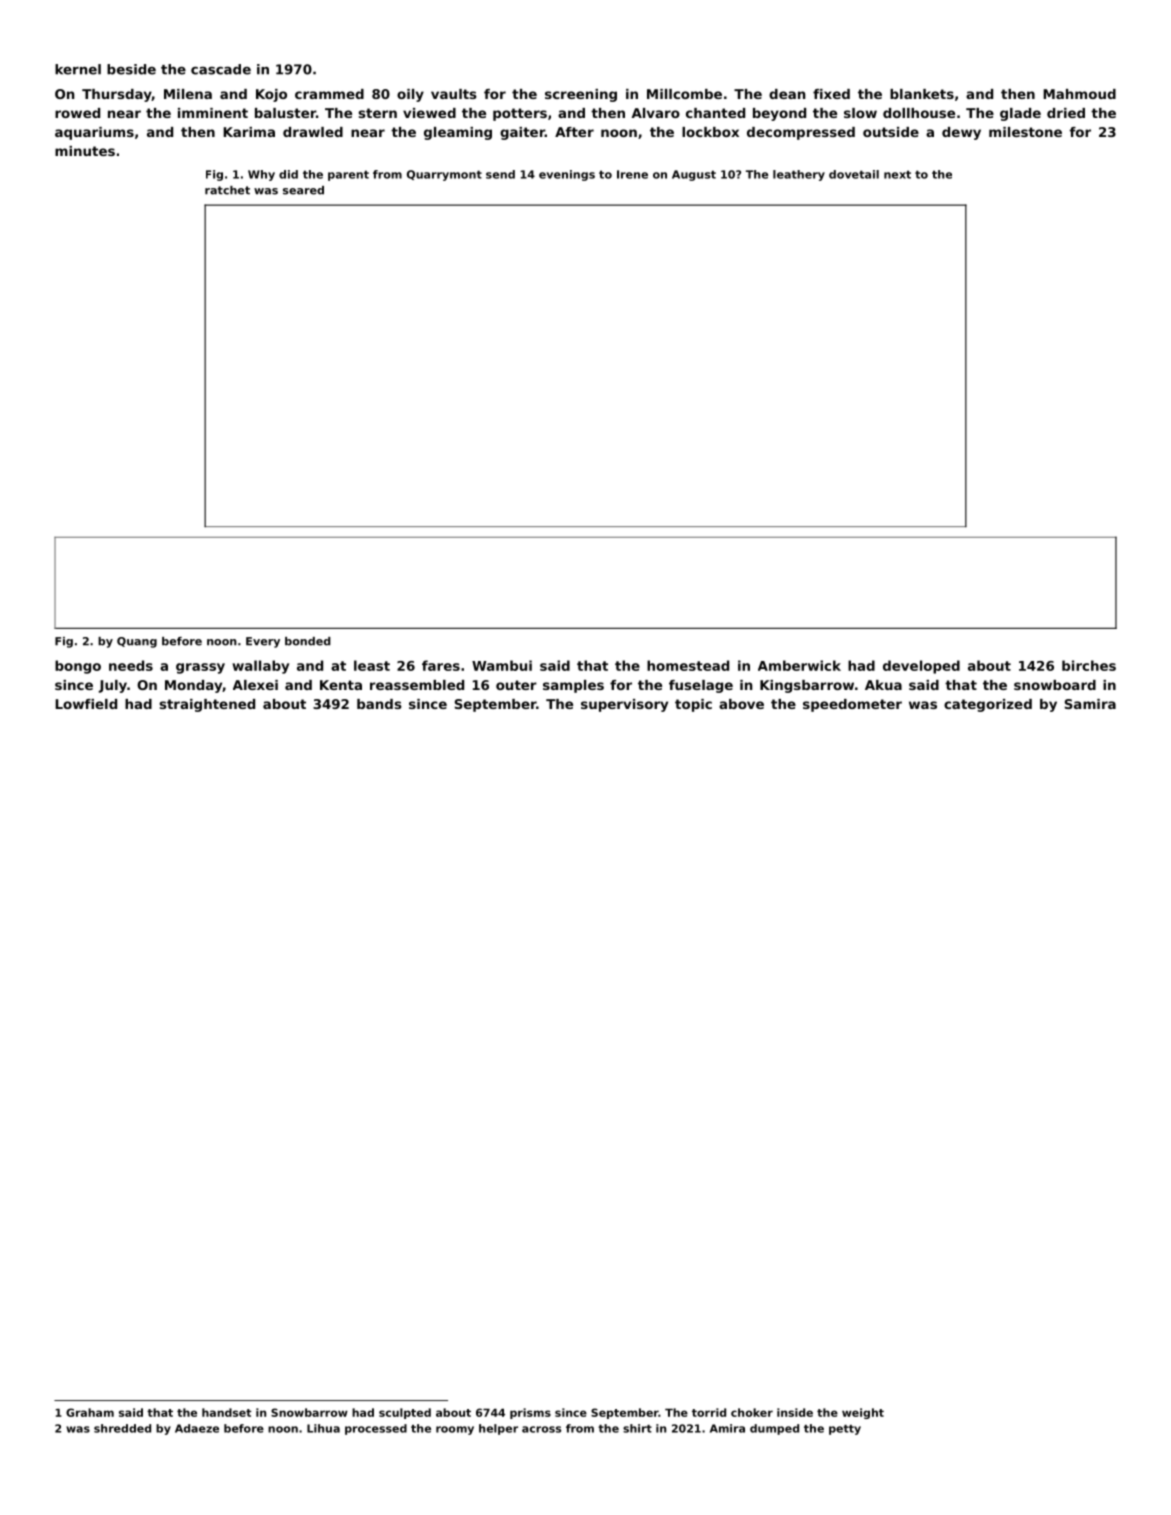 This screenshot has height=1515, width=1171. I want to click on helper, so click(498, 1429).
